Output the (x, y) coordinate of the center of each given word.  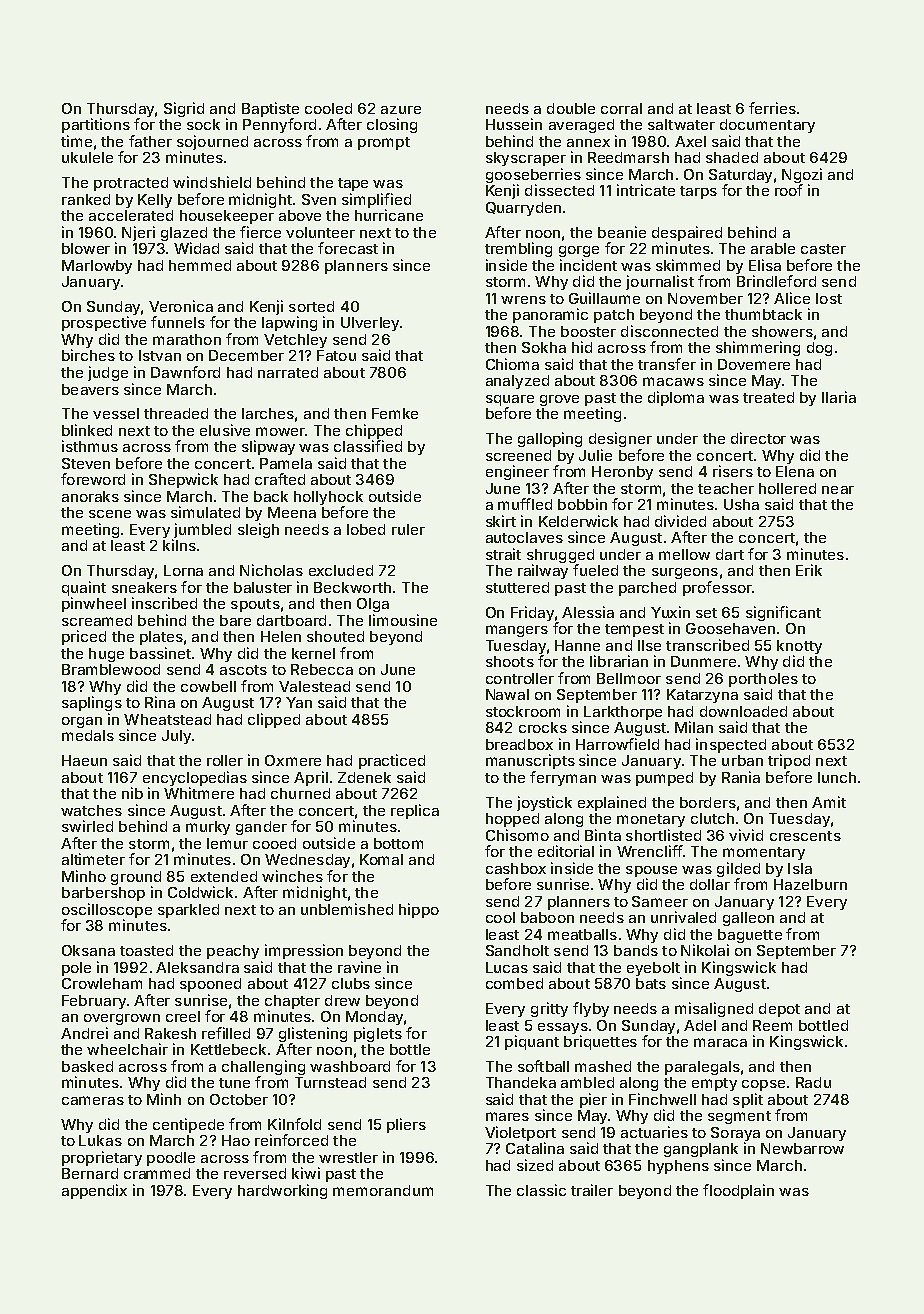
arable (773, 248)
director (758, 438)
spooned (210, 985)
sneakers (144, 587)
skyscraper (526, 159)
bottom (398, 843)
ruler (408, 529)
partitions (96, 125)
